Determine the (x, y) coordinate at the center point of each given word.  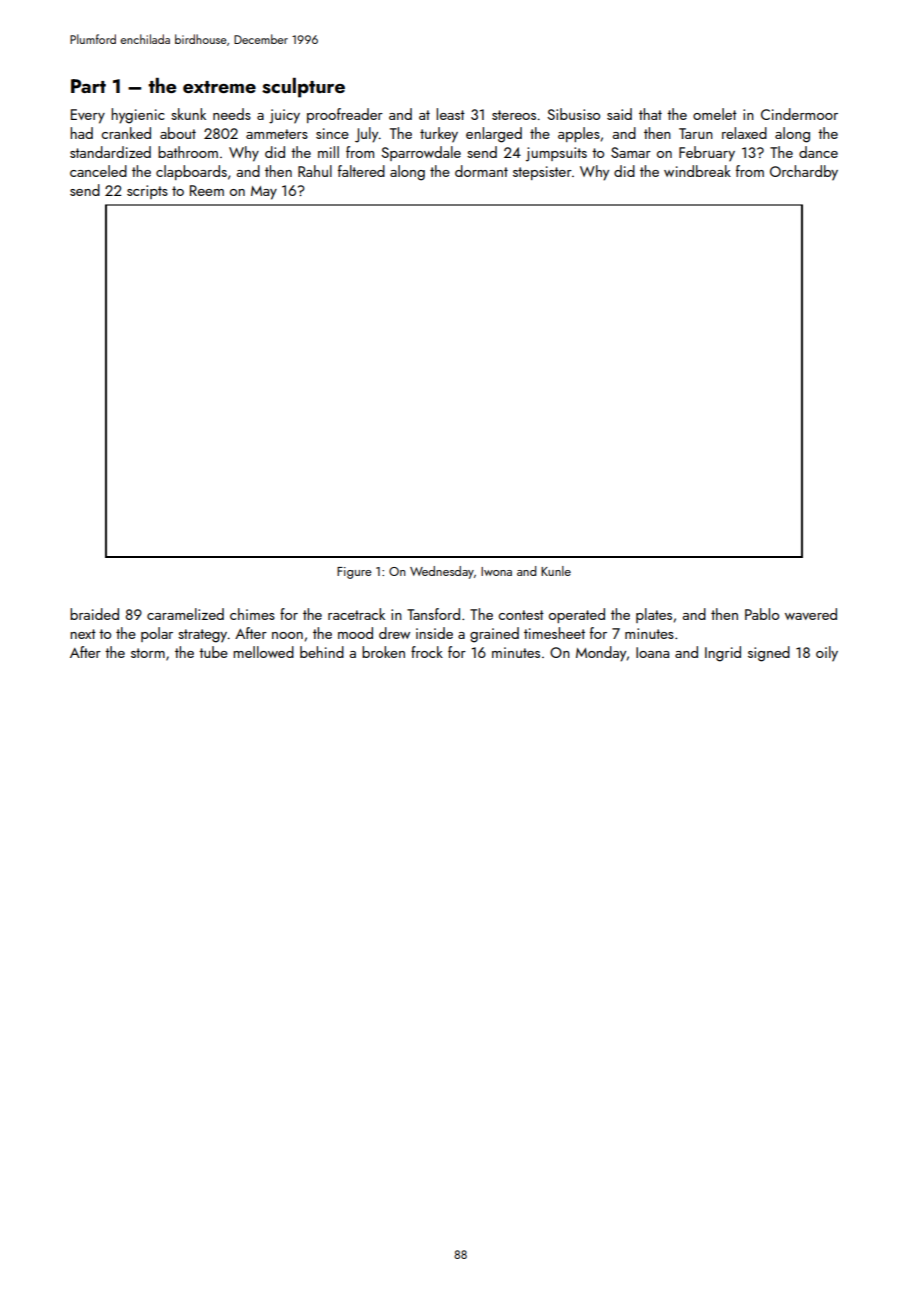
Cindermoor (799, 114)
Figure (354, 573)
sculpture (303, 88)
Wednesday (442, 572)
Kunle (556, 571)
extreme (219, 87)
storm (148, 653)
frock (427, 652)
